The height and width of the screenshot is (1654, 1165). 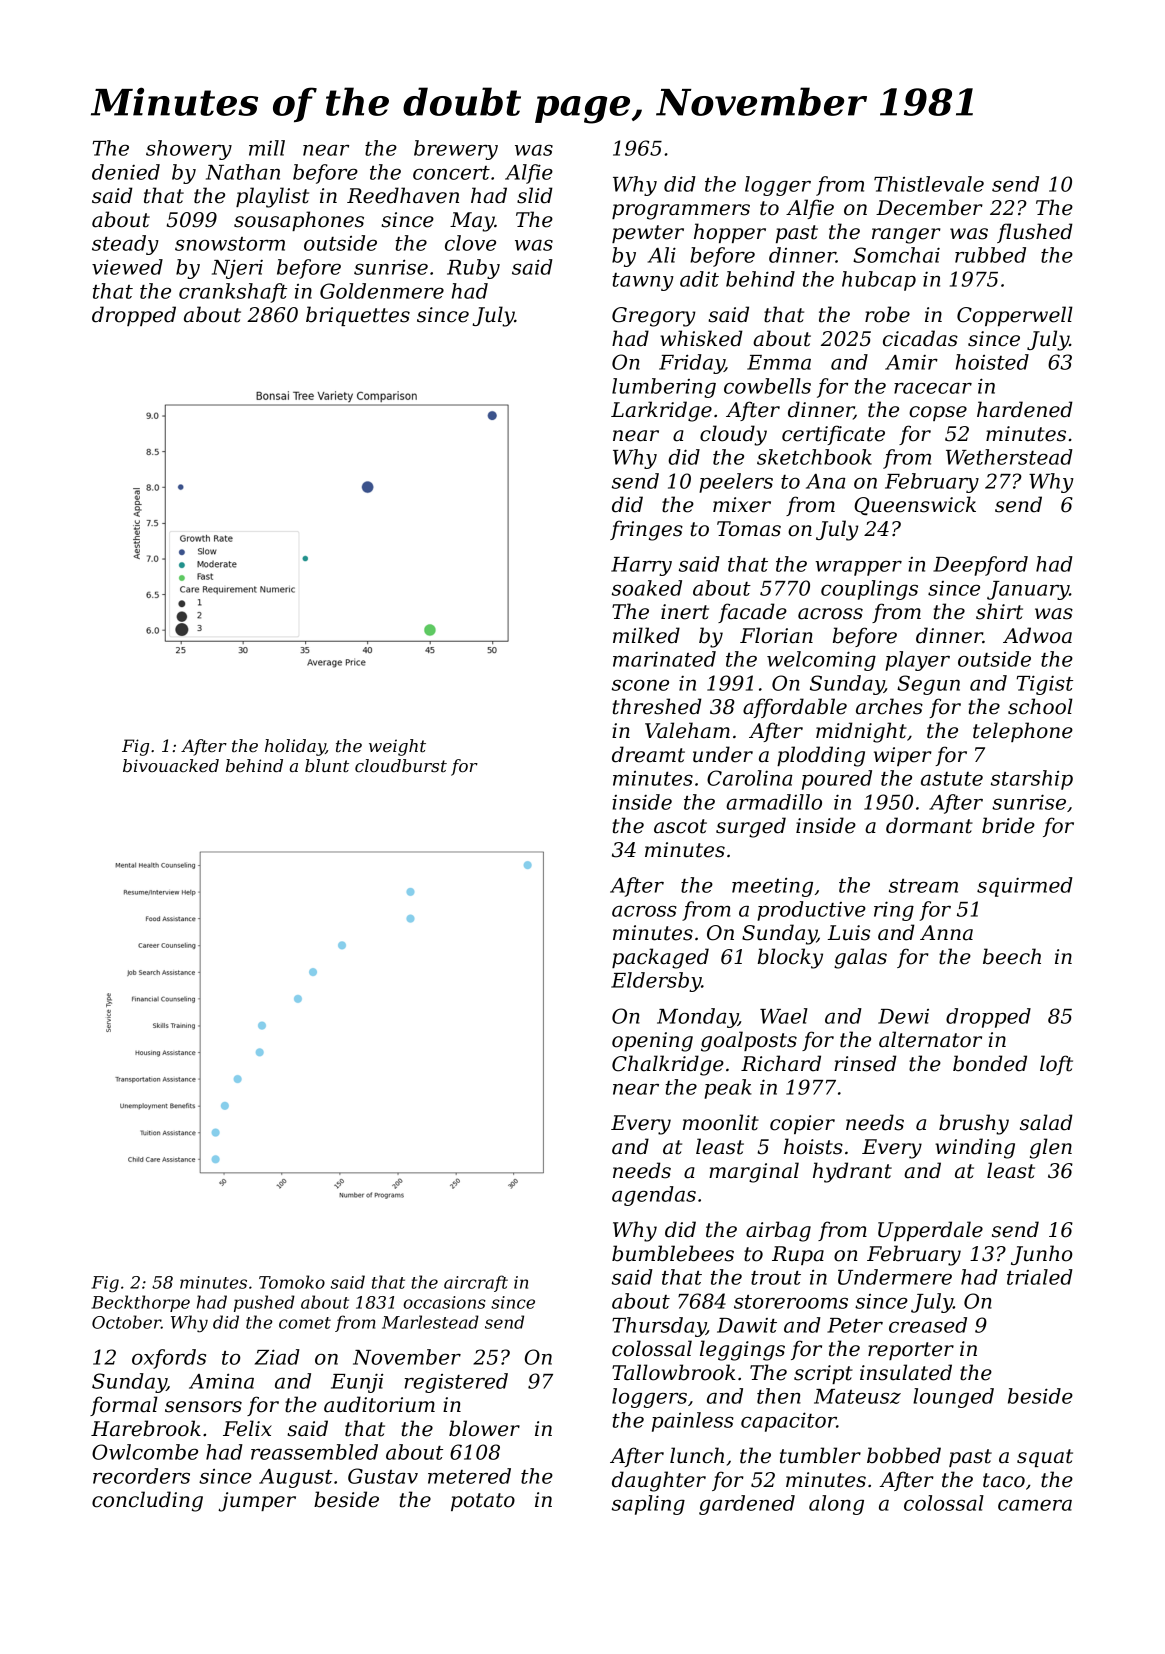 What do you see at coordinates (147, 1501) in the screenshot?
I see `concluding` at bounding box center [147, 1501].
